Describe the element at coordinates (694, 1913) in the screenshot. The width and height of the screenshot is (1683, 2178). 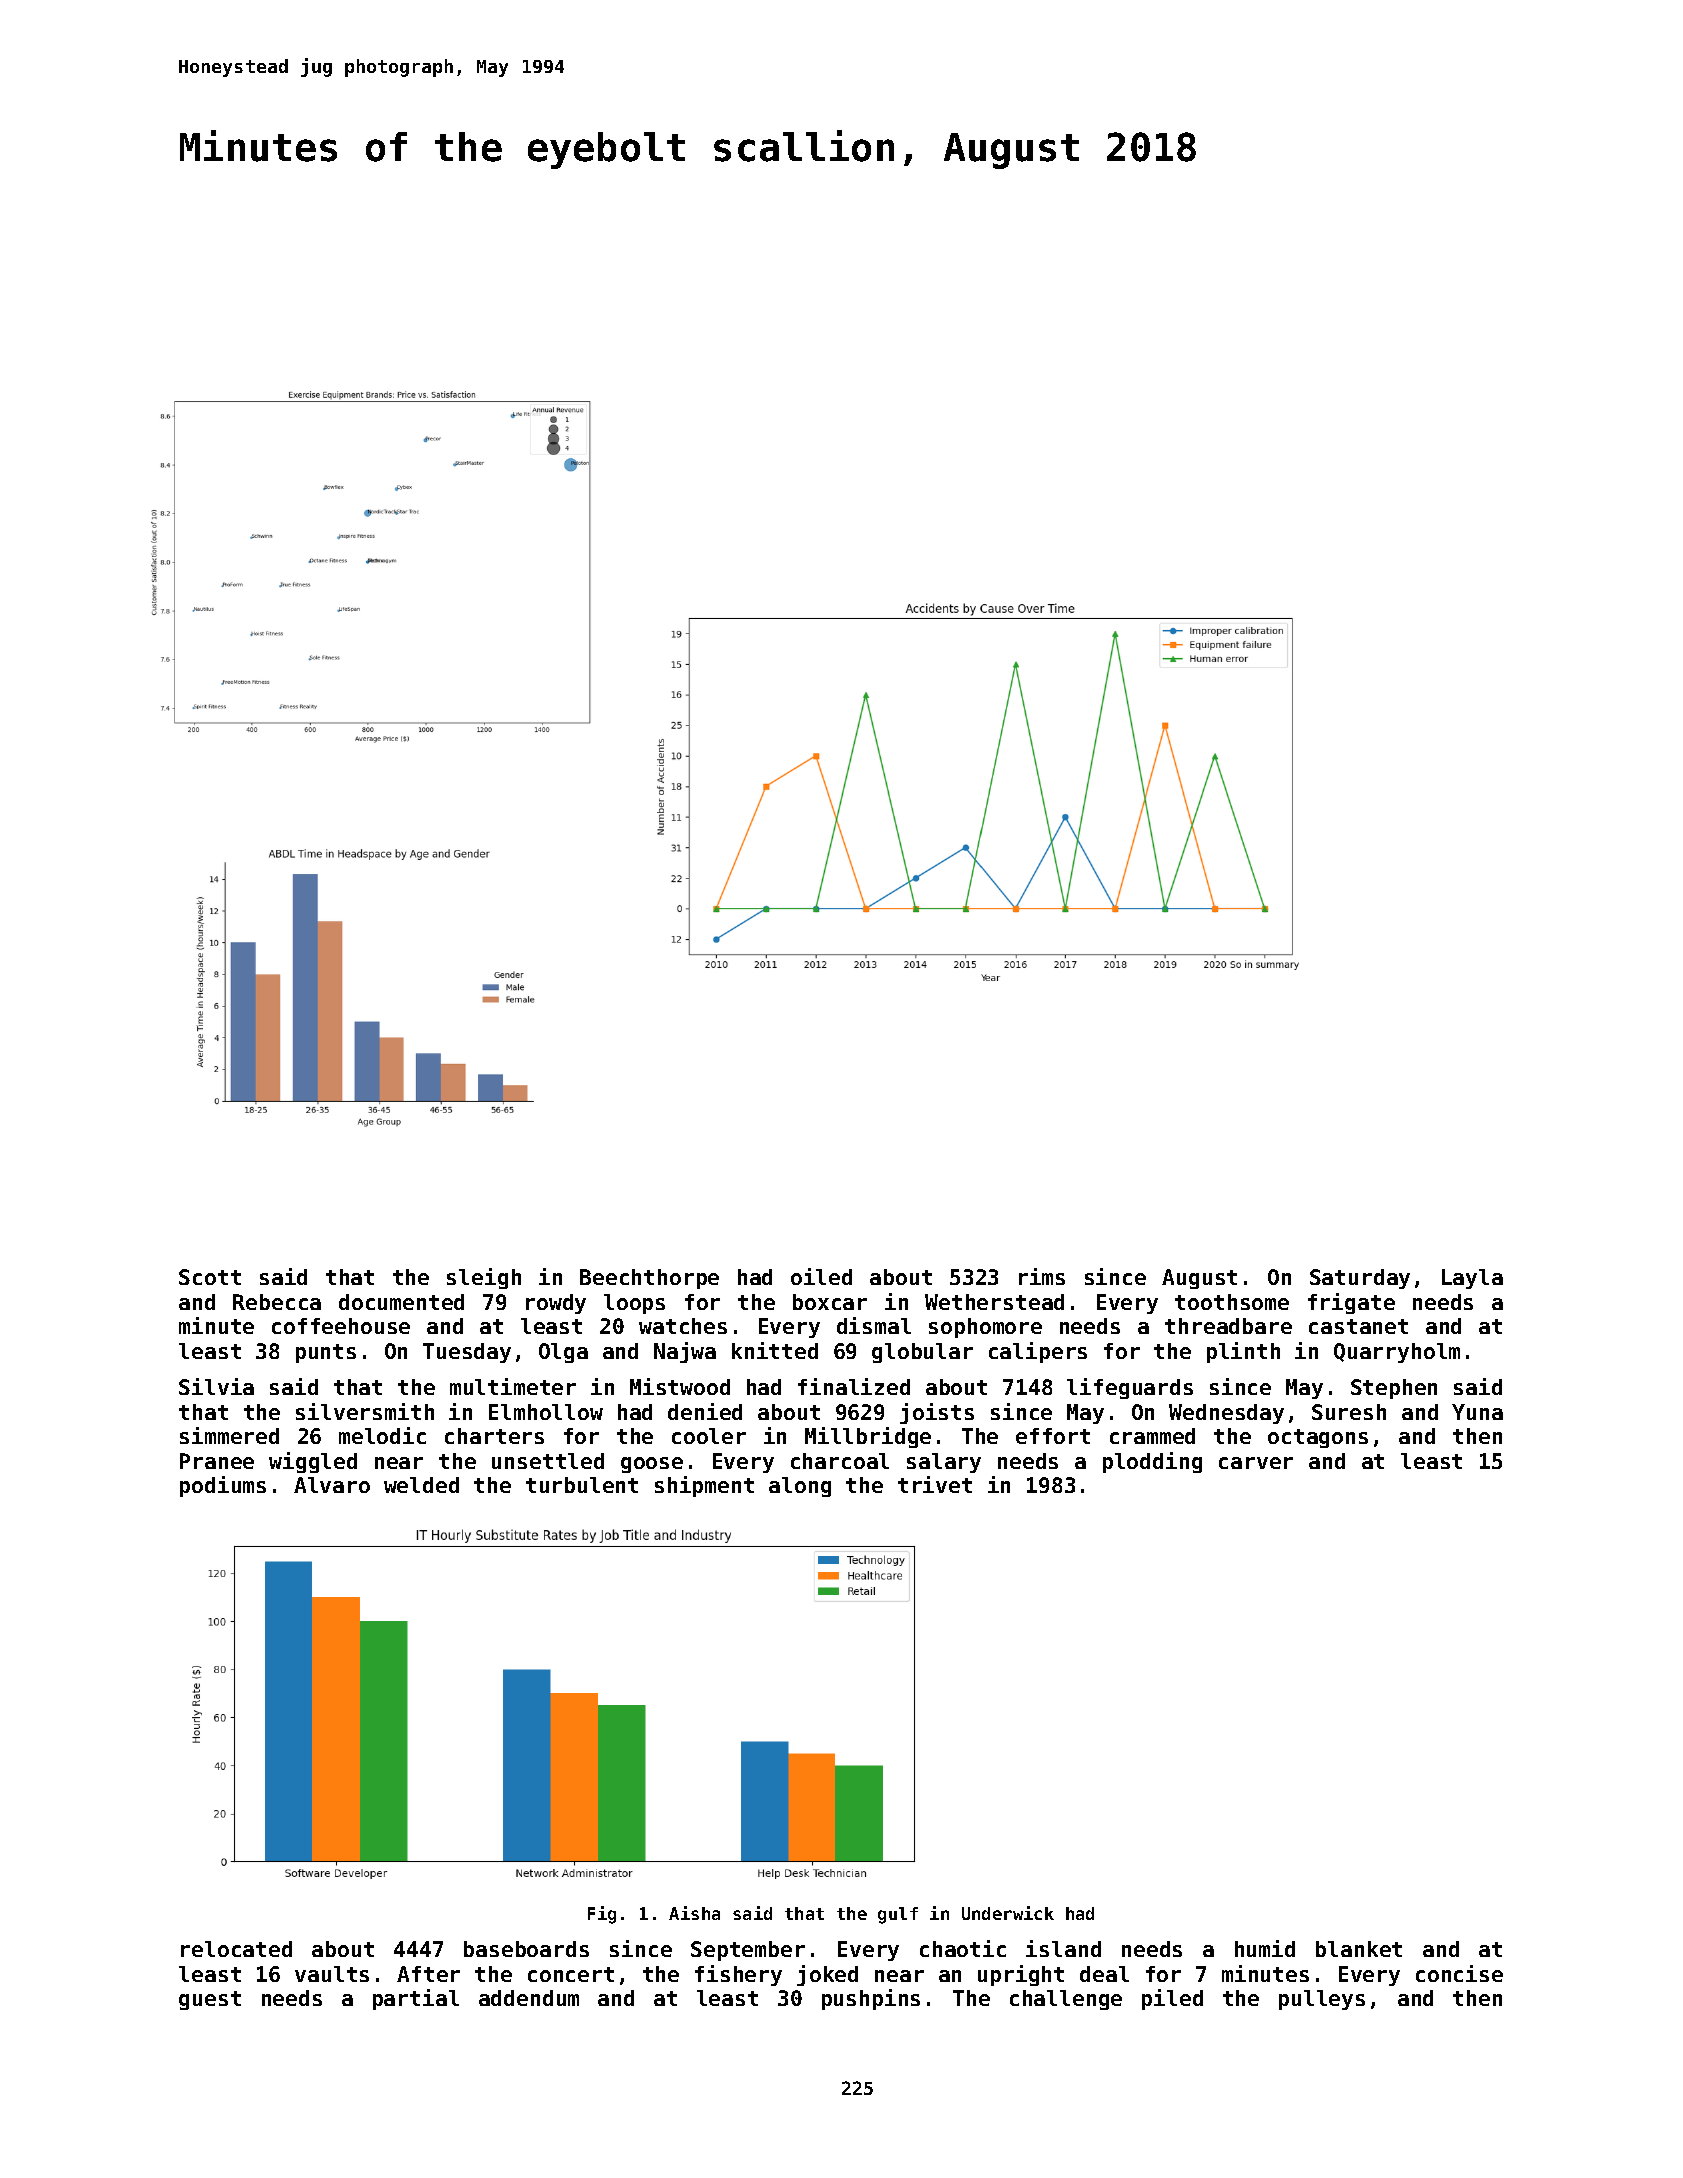
I see `Aisha` at that location.
